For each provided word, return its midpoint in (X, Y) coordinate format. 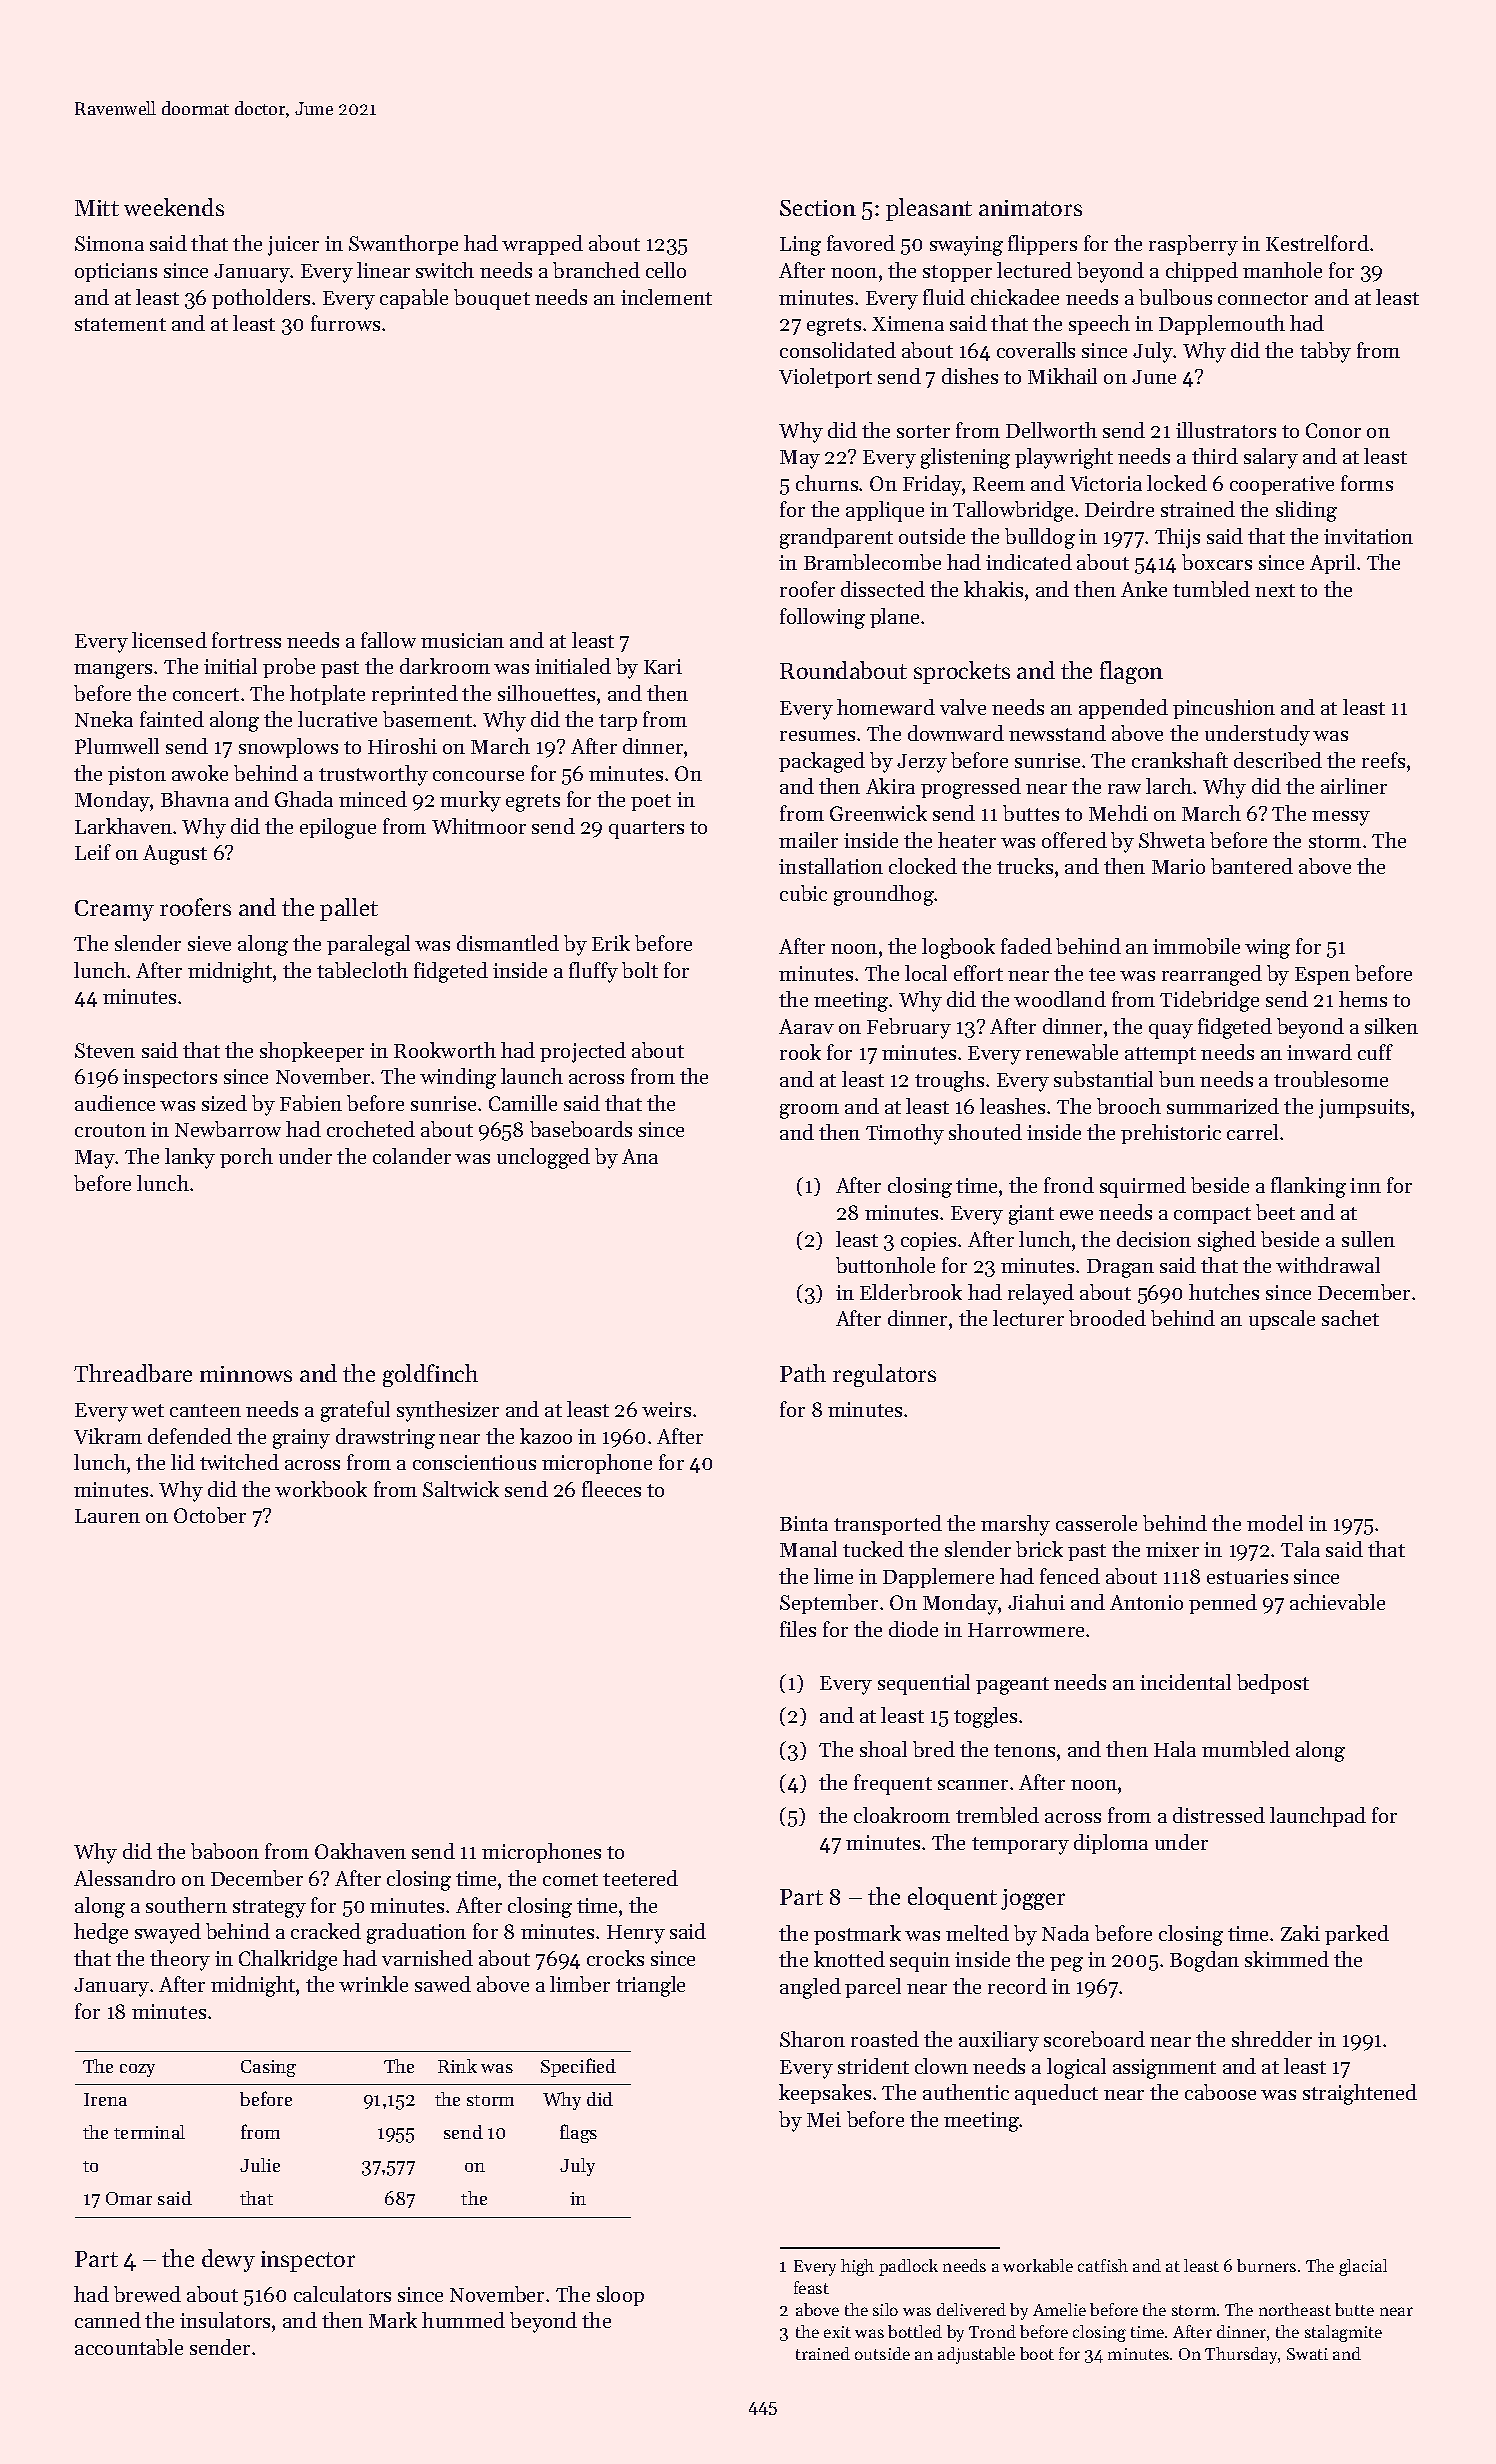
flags (578, 2133)
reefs (1383, 760)
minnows (246, 1374)
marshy (1015, 1525)
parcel (873, 1988)
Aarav (806, 1026)
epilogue (338, 828)
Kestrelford (1317, 243)
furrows (345, 323)
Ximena (908, 323)
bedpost (1273, 1684)
